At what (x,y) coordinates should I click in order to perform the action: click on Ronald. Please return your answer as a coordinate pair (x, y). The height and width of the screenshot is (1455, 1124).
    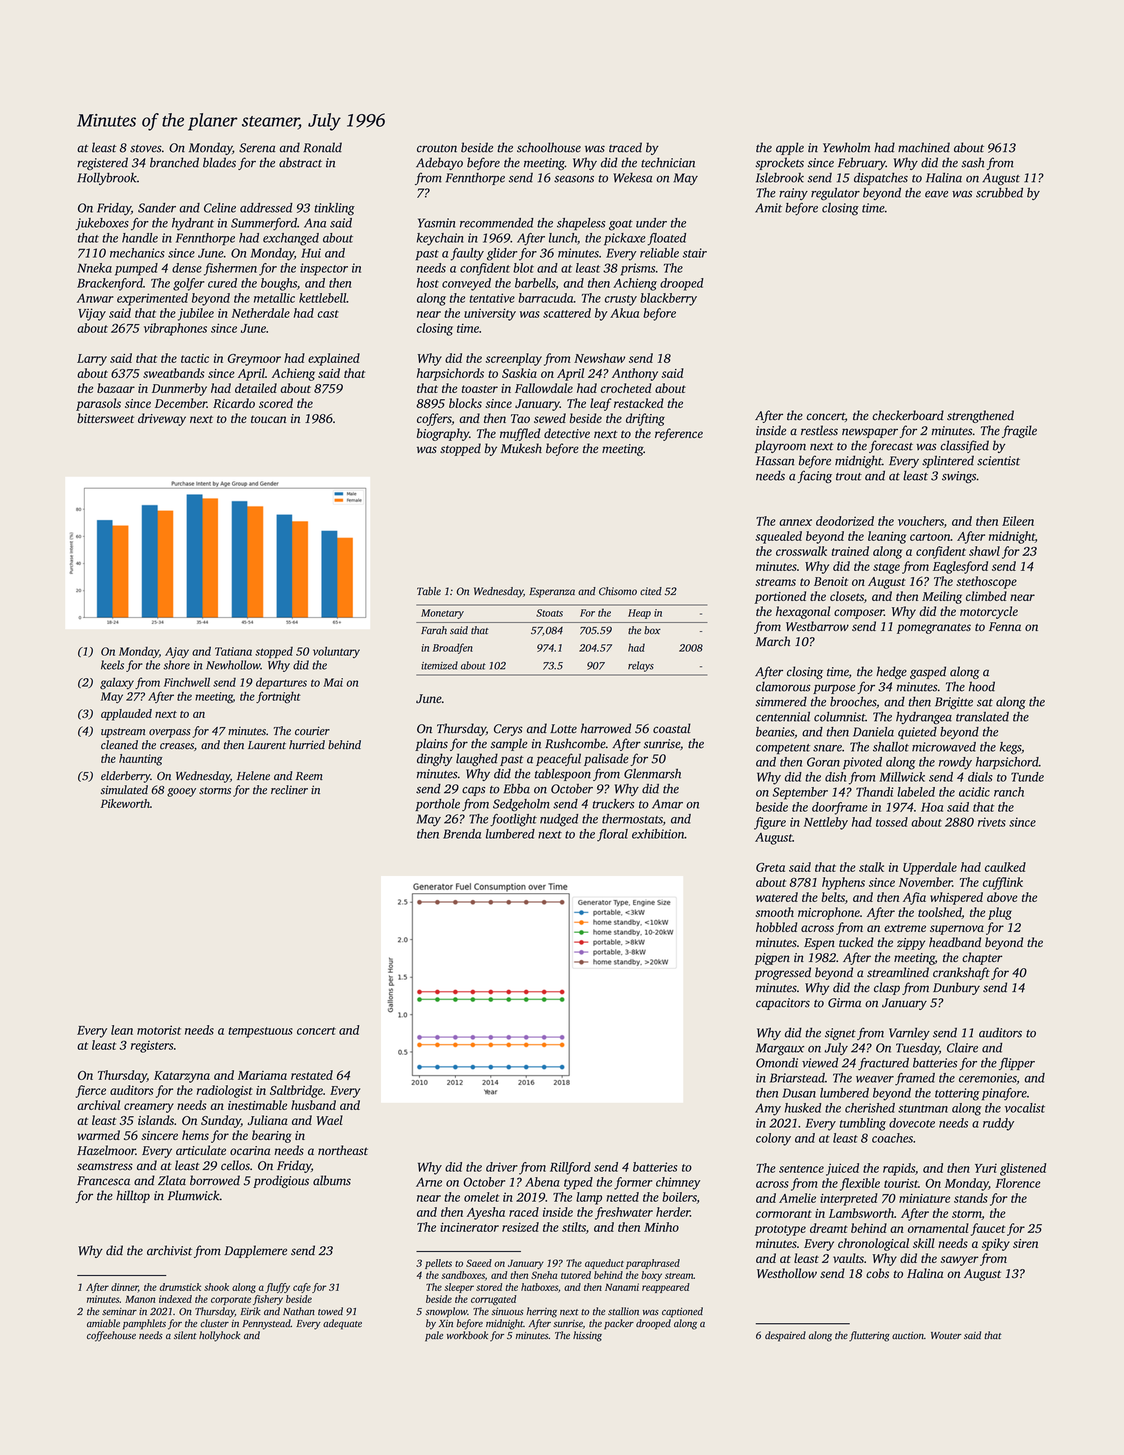
    Looking at the image, I should click on (322, 147).
